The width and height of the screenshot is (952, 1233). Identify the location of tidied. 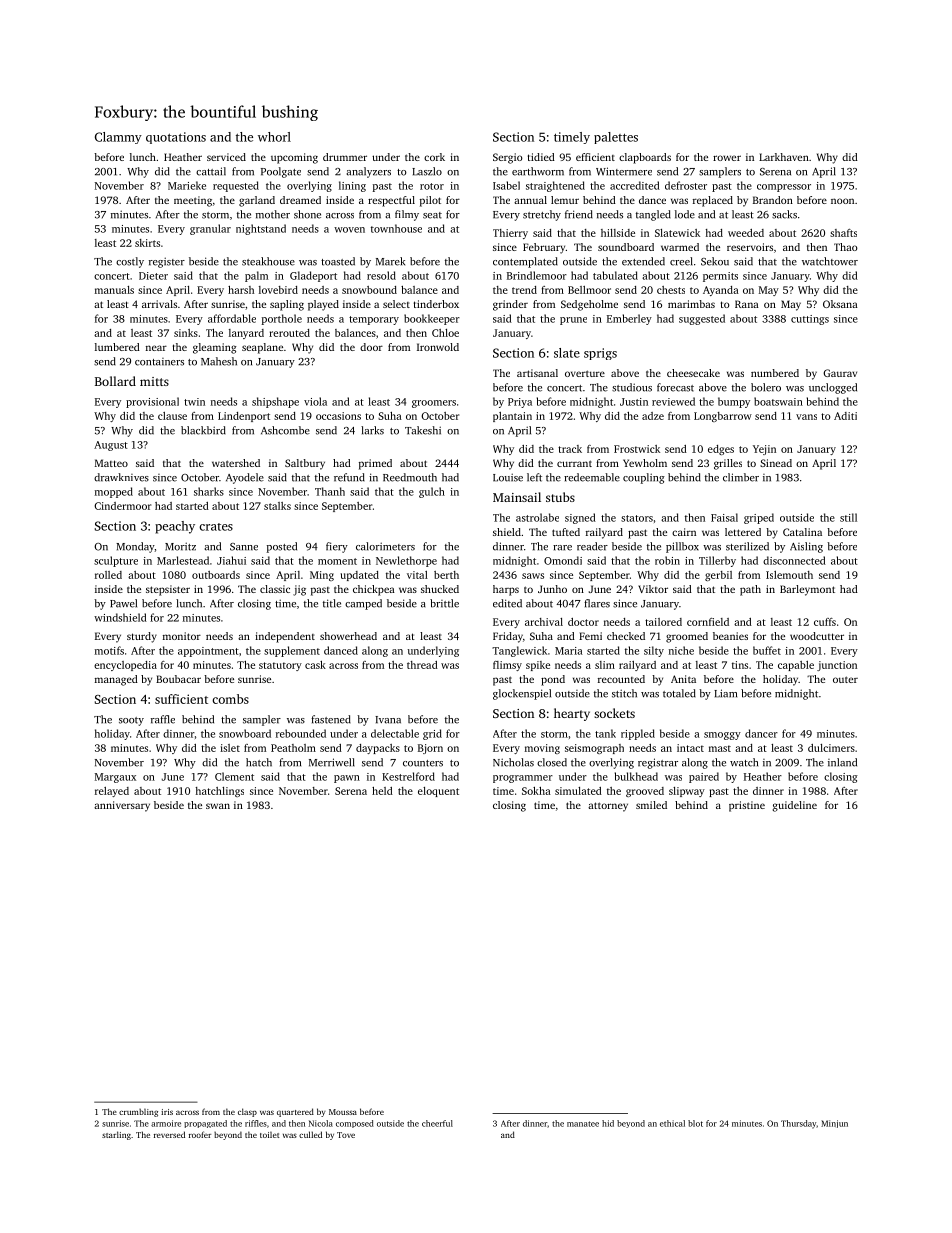
(541, 157).
